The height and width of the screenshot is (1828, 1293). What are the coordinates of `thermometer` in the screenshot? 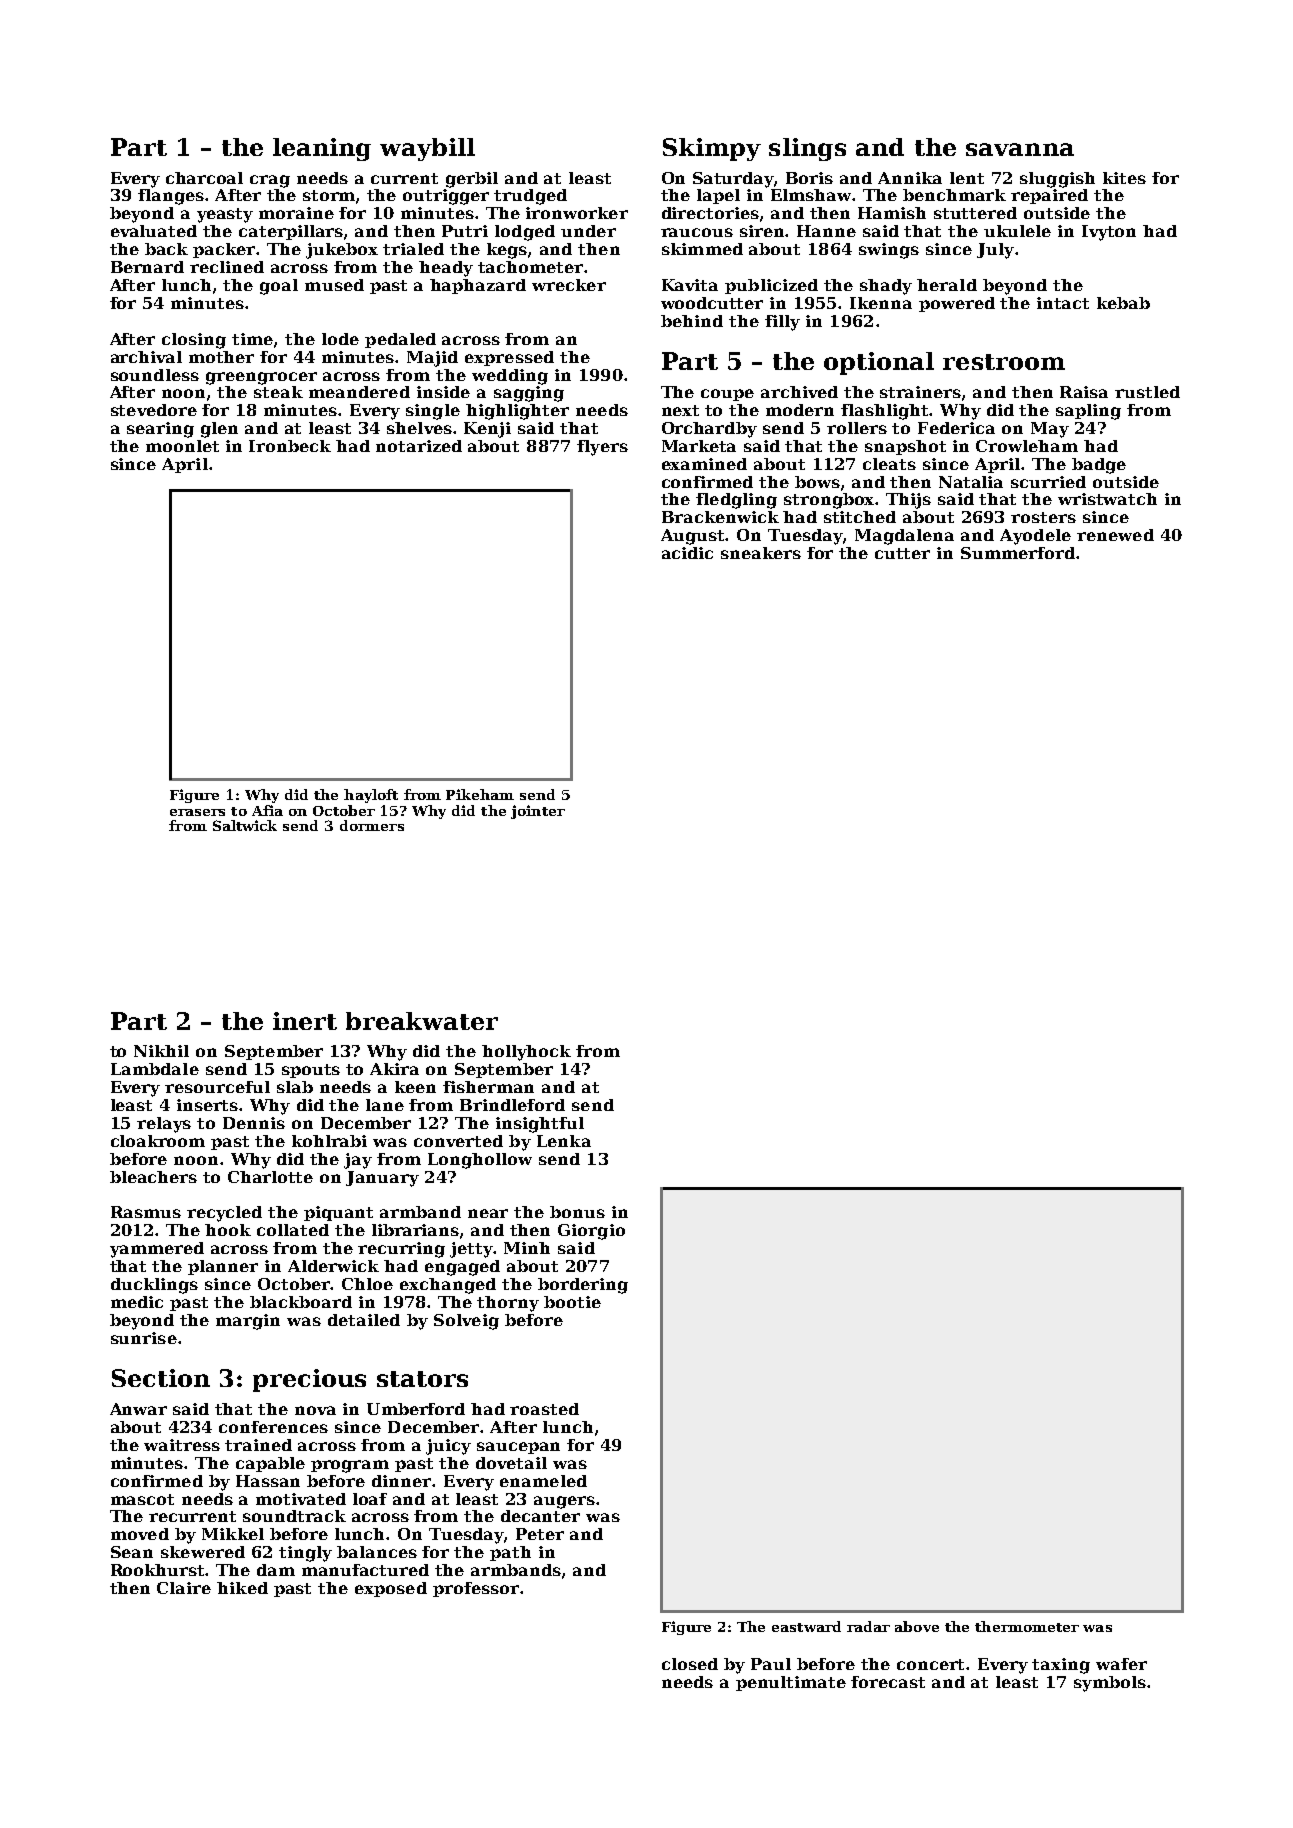 It's located at (1027, 1626).
